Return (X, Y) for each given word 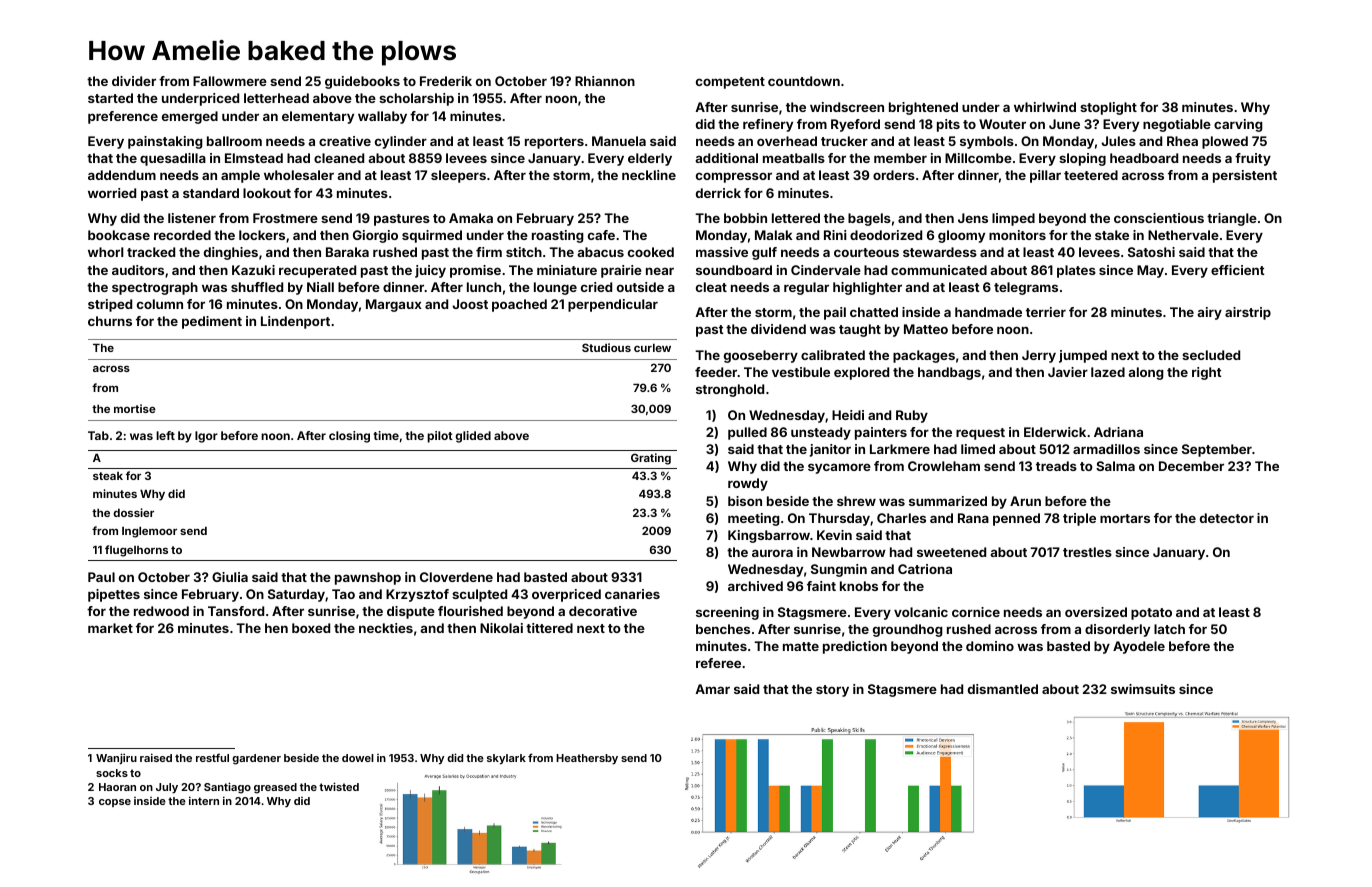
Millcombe (978, 158)
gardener (256, 759)
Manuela (619, 141)
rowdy (748, 484)
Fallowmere (230, 81)
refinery (768, 125)
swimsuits (1143, 689)
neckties (386, 628)
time (386, 435)
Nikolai (501, 628)
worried (112, 193)
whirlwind (1045, 107)
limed (978, 449)
